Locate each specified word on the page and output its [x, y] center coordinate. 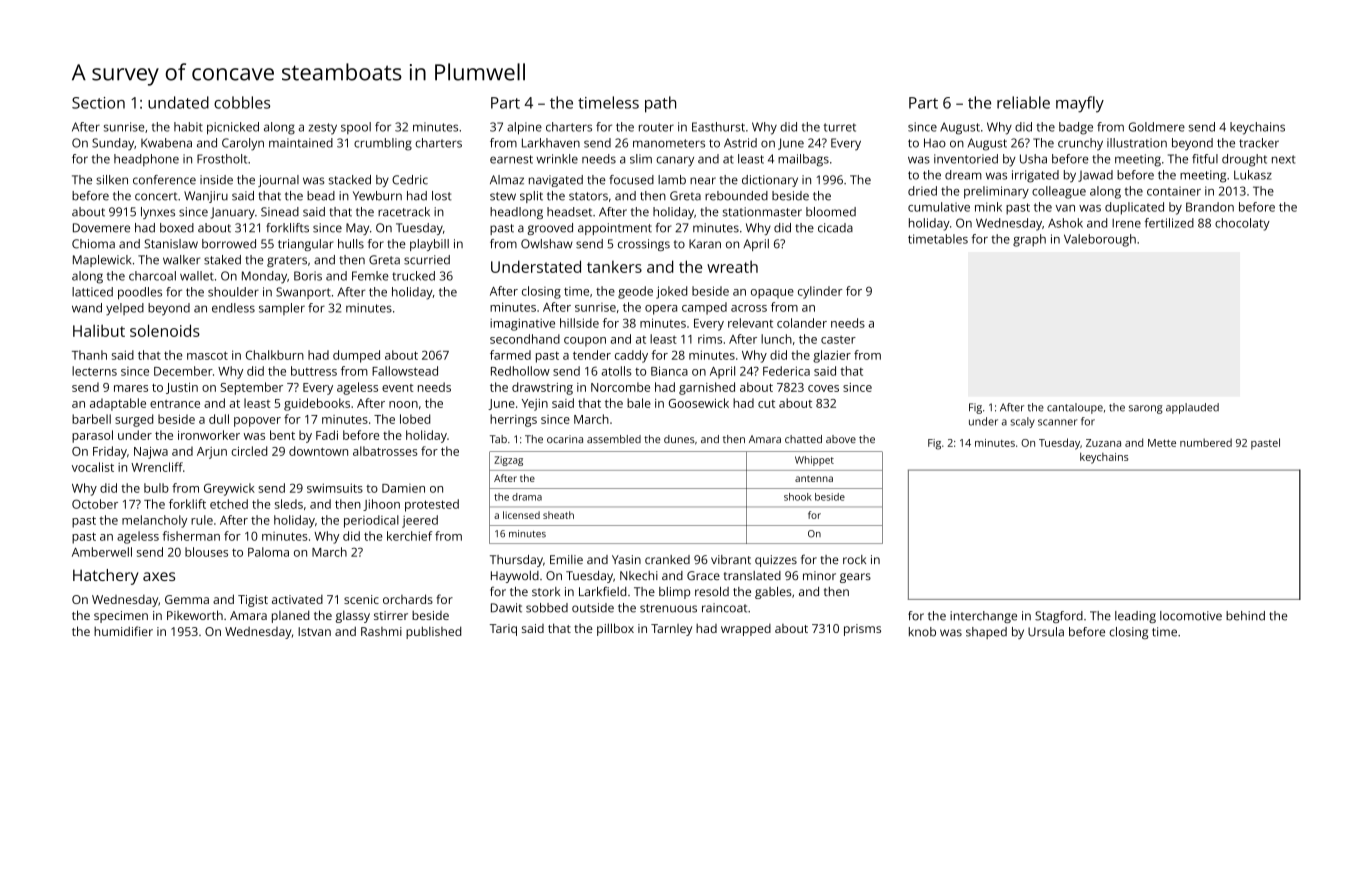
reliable [1023, 102]
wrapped [746, 630]
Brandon [1210, 207]
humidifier [123, 631]
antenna [814, 478]
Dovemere [101, 228]
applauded [1192, 408]
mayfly [1080, 104]
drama [527, 497]
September [252, 388]
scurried [427, 260]
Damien [403, 488]
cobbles [242, 102]
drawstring [542, 388]
